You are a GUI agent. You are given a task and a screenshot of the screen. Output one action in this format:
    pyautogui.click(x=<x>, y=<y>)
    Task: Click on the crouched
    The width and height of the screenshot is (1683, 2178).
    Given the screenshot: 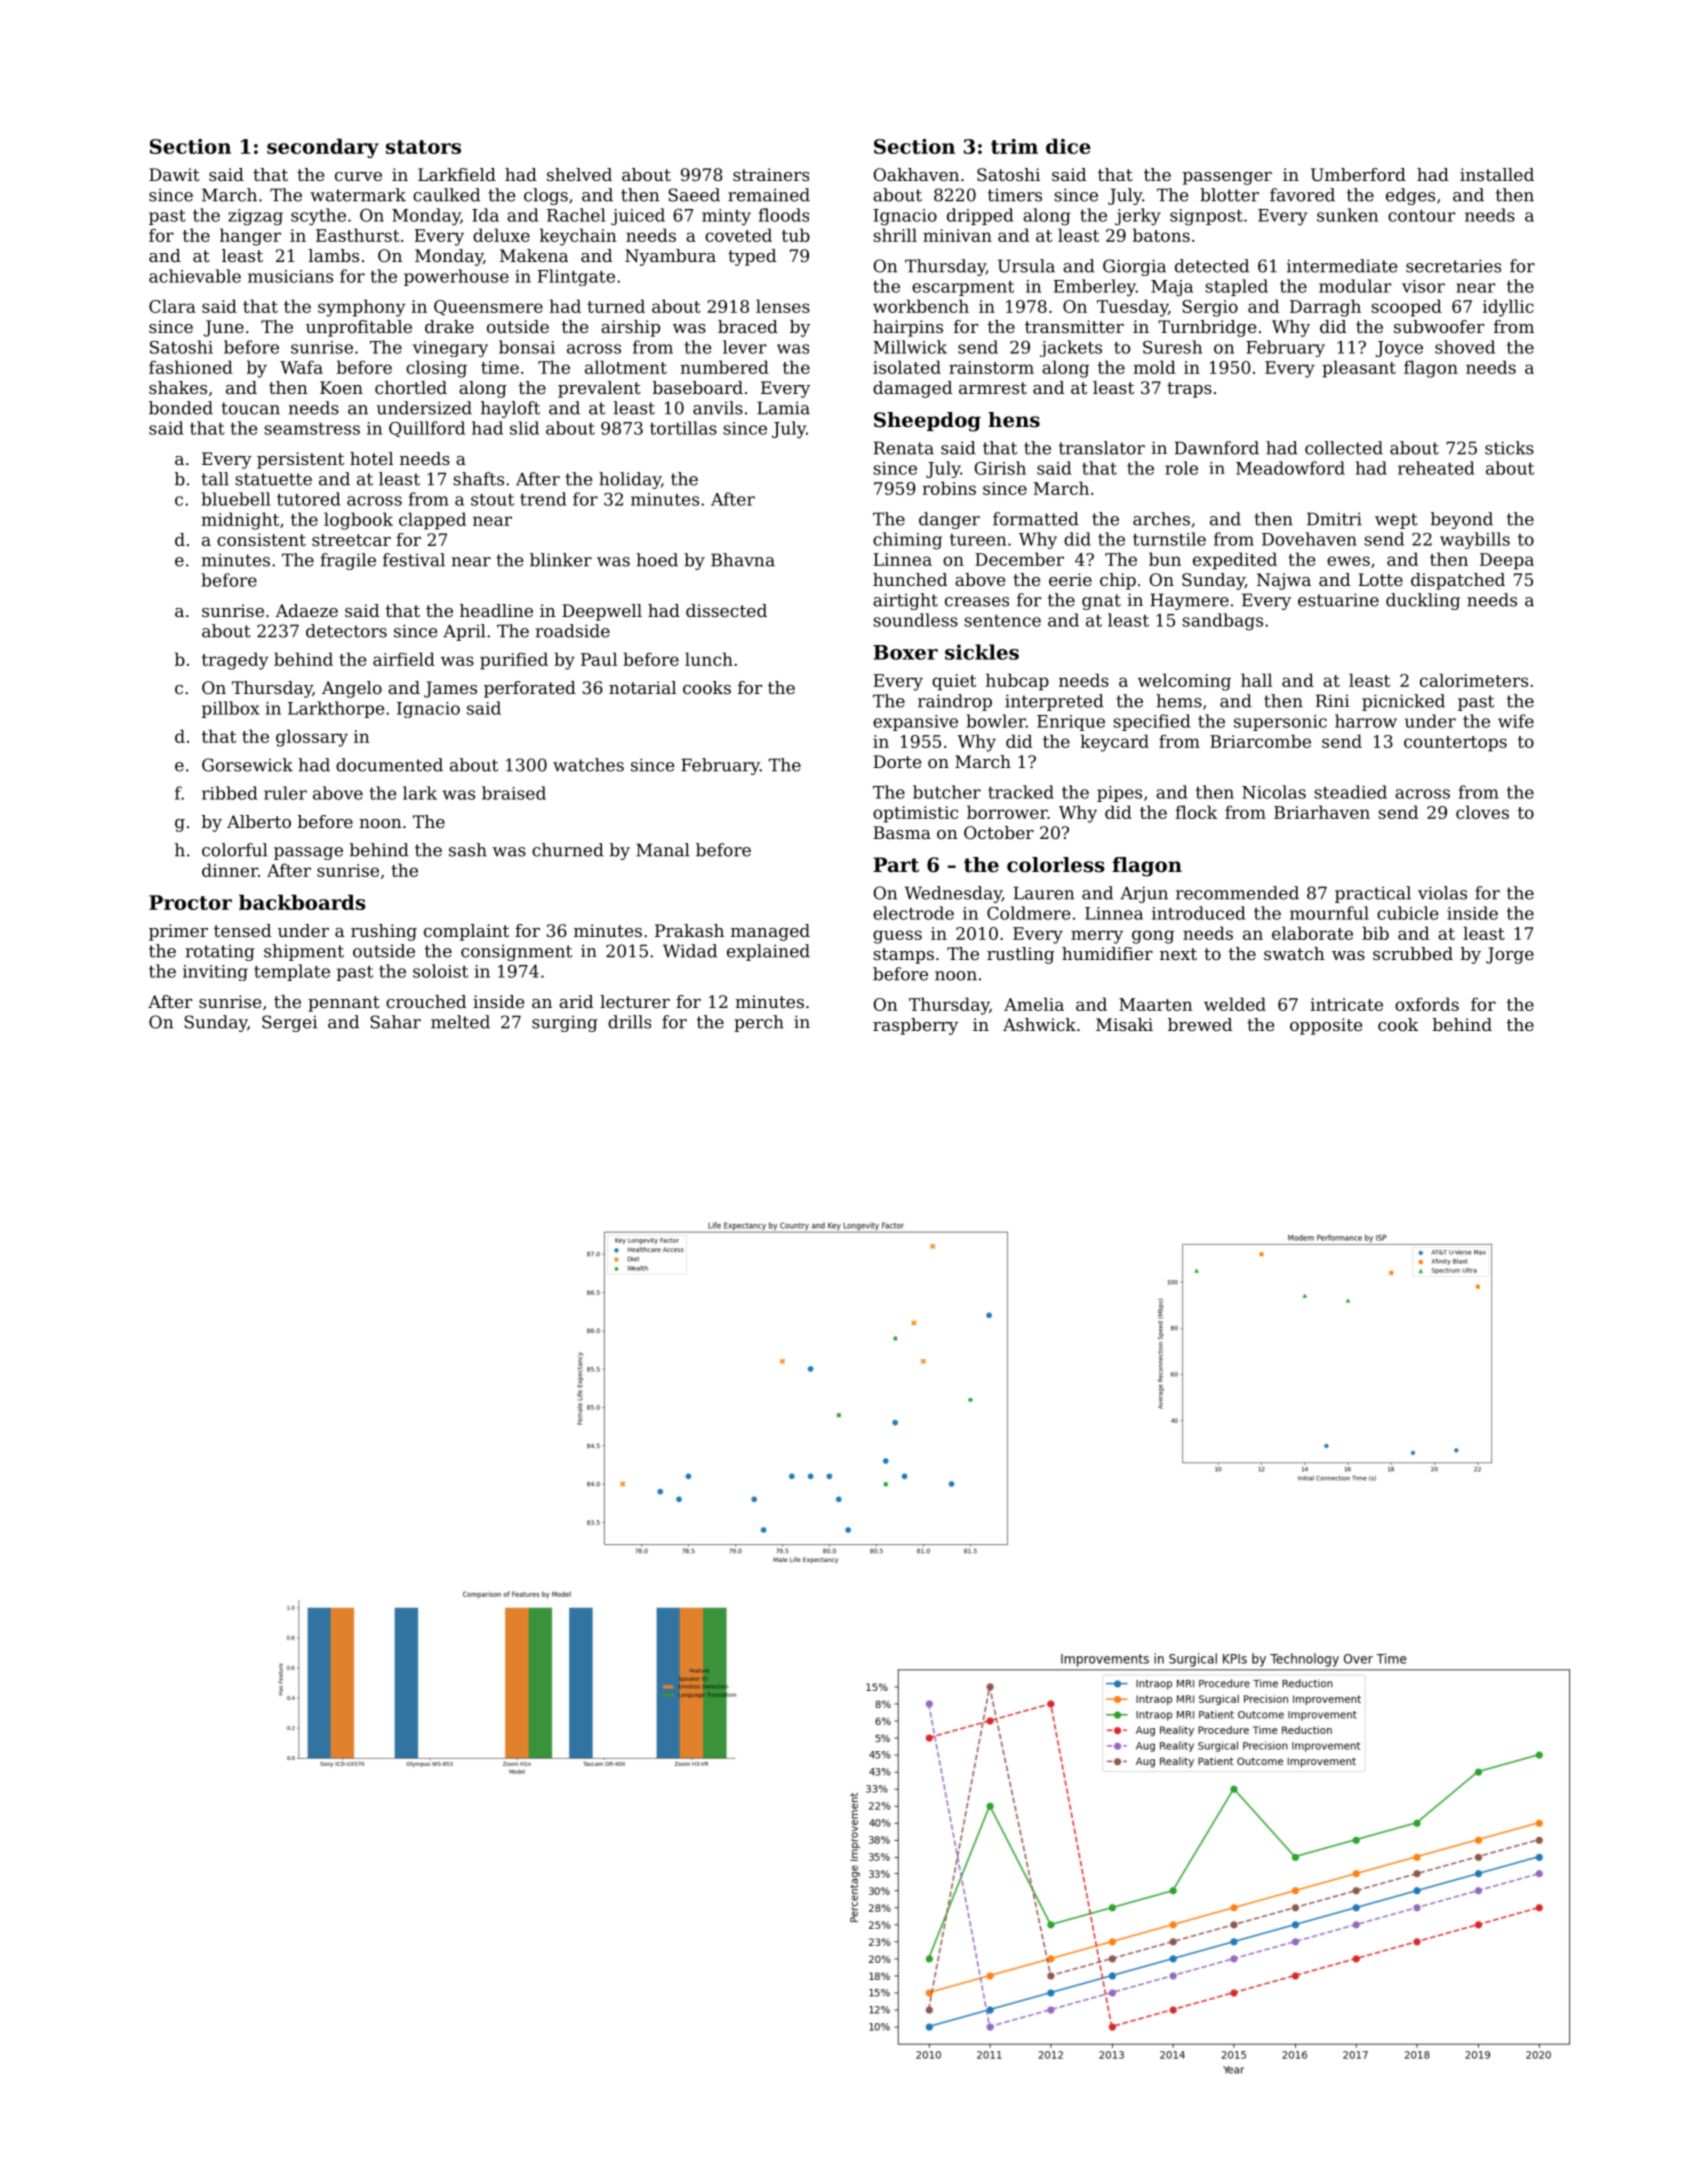 What is the action you would take?
    pyautogui.click(x=426, y=1001)
